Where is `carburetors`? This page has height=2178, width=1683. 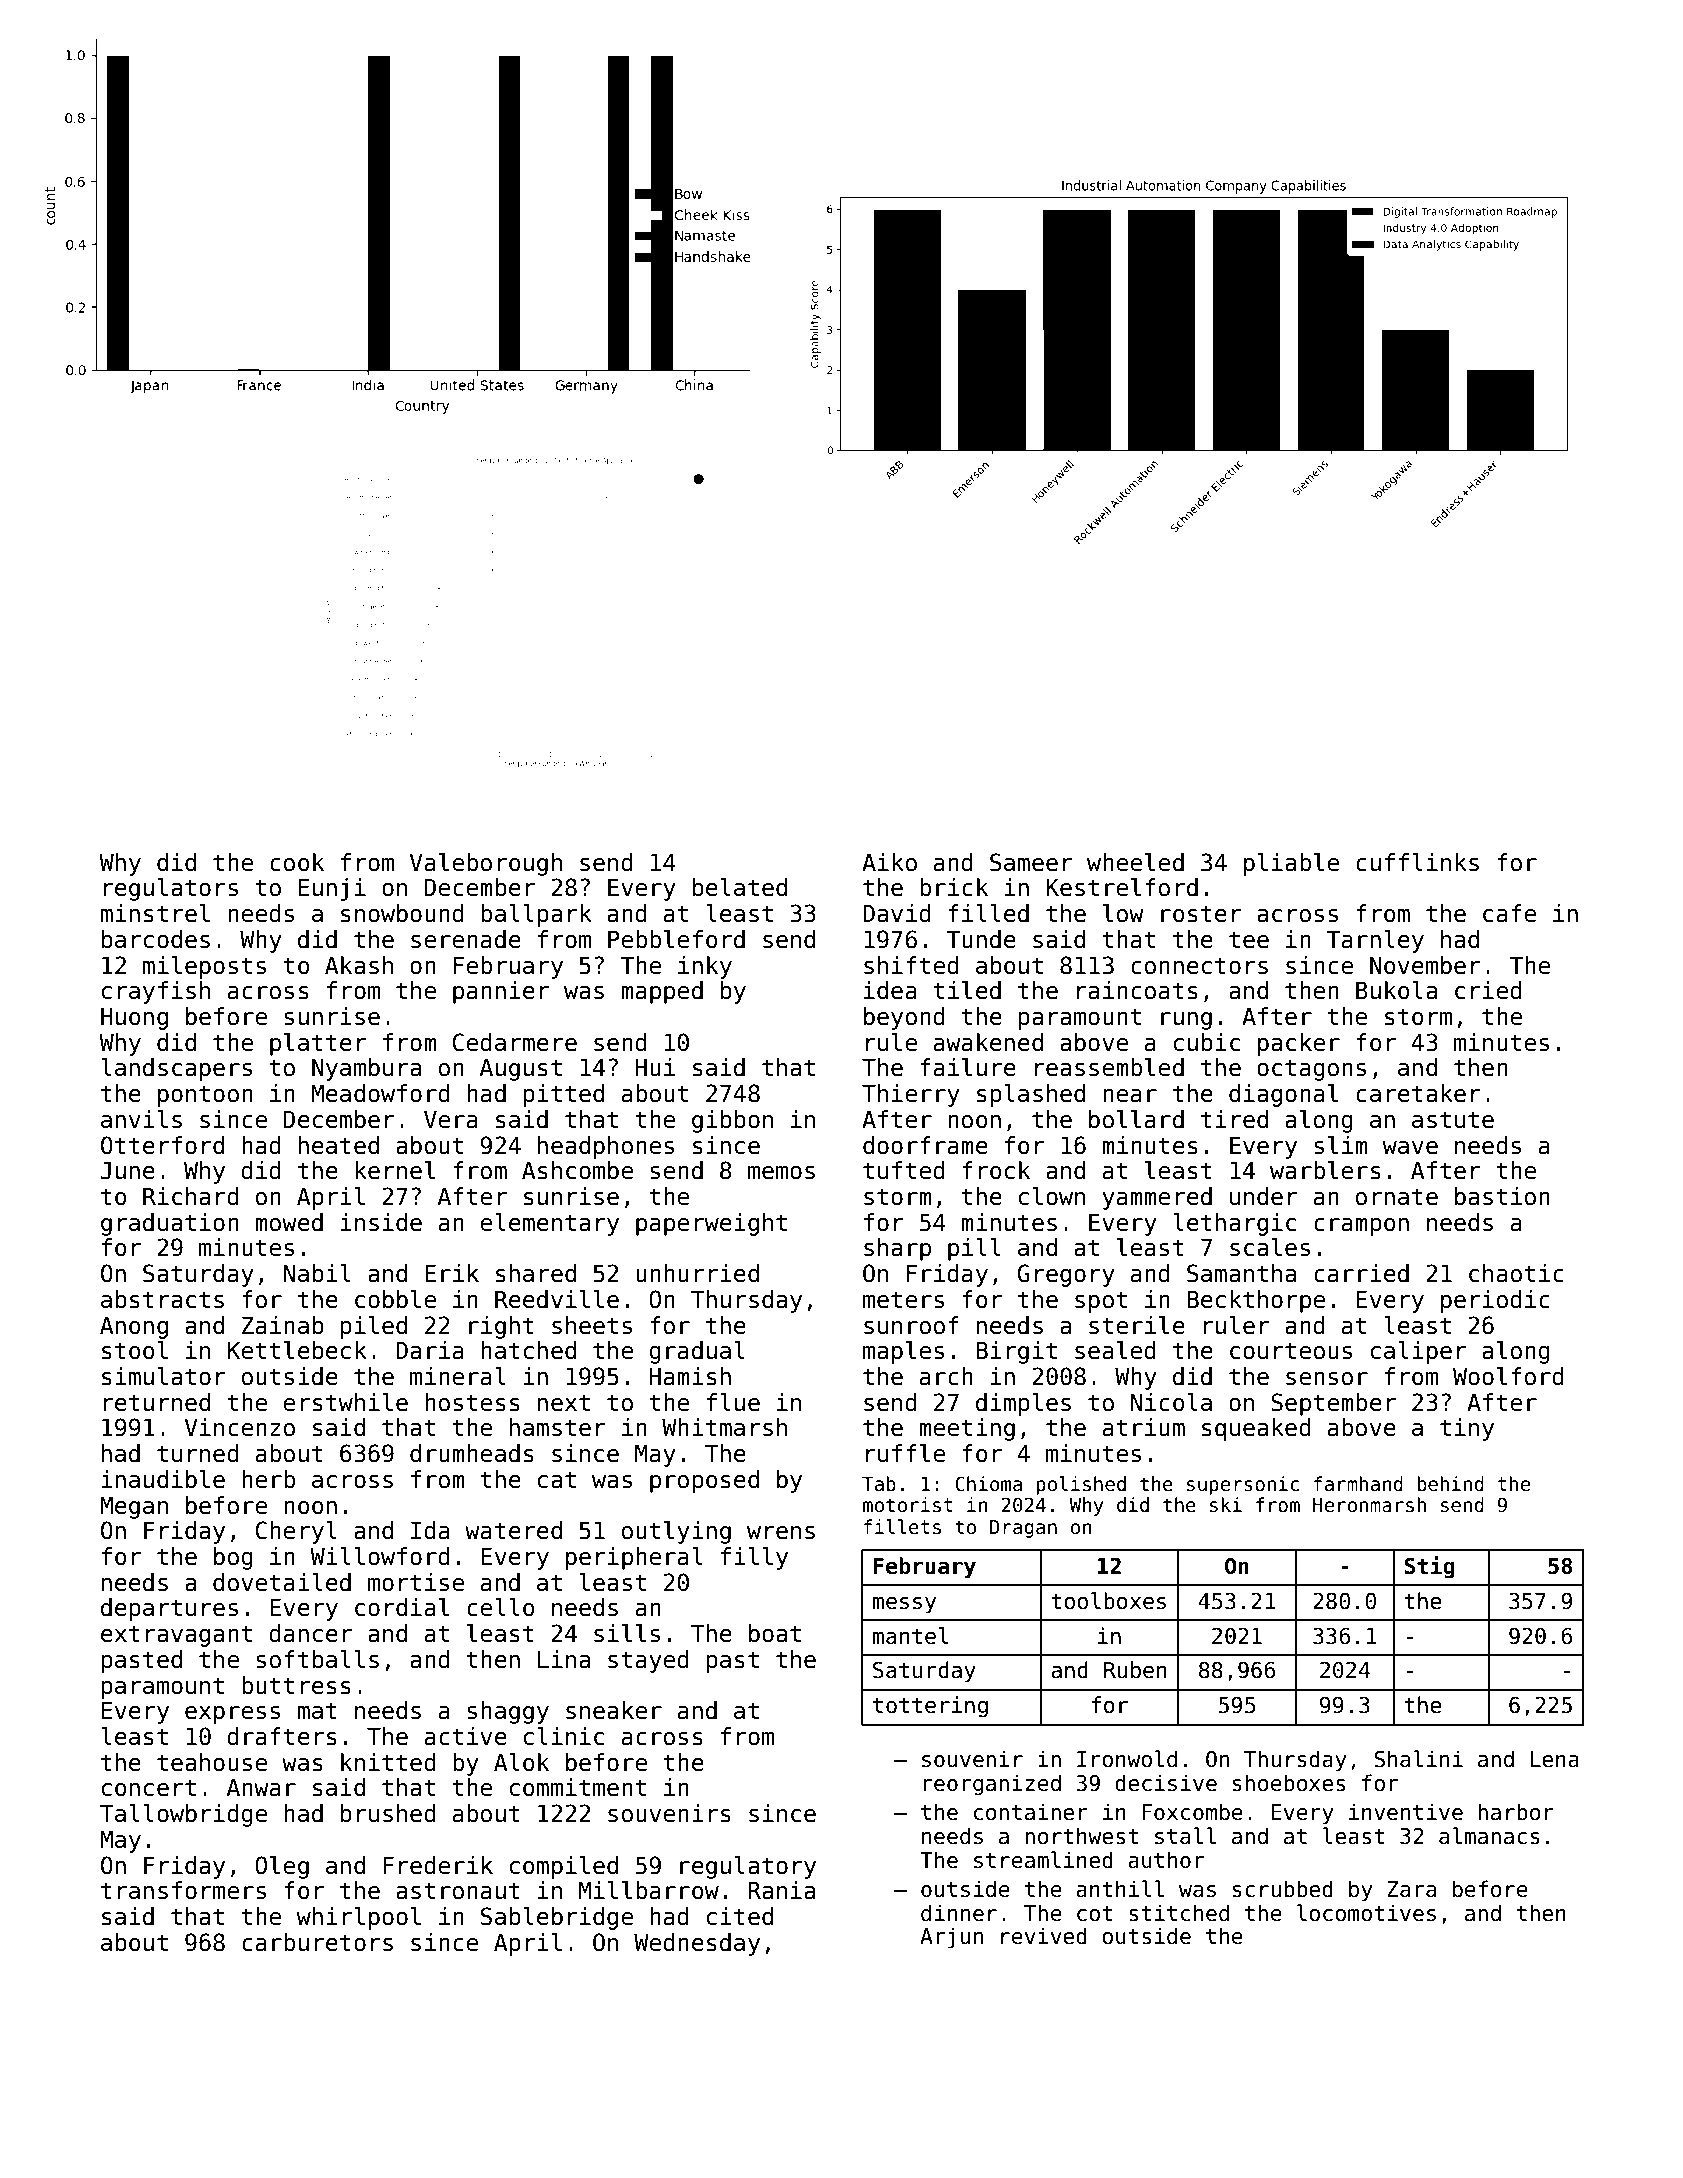 carburetors is located at coordinates (317, 1942).
